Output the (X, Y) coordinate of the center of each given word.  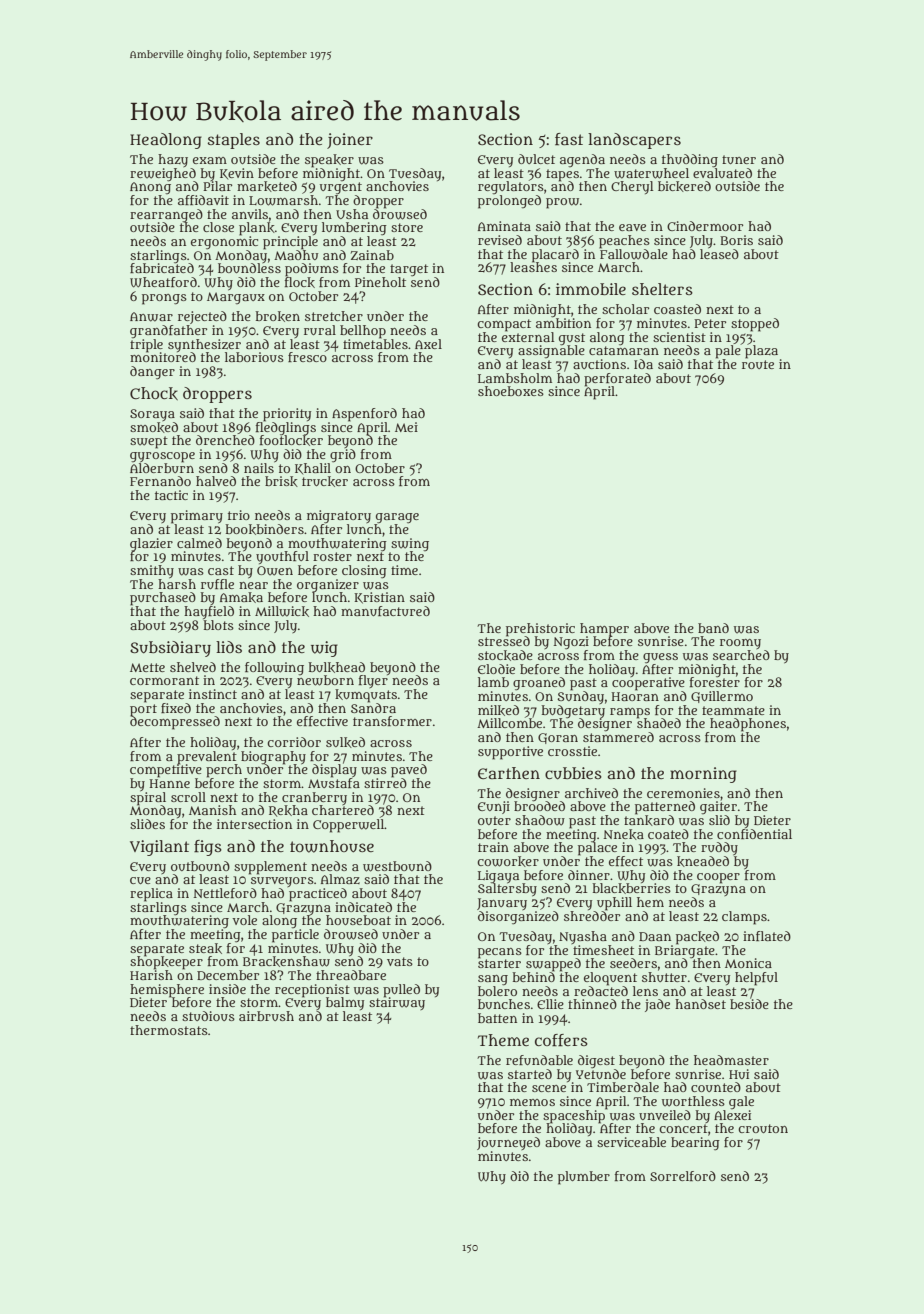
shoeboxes (511, 391)
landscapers (634, 141)
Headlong (166, 141)
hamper (604, 629)
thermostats (169, 1030)
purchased (163, 599)
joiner (350, 141)
